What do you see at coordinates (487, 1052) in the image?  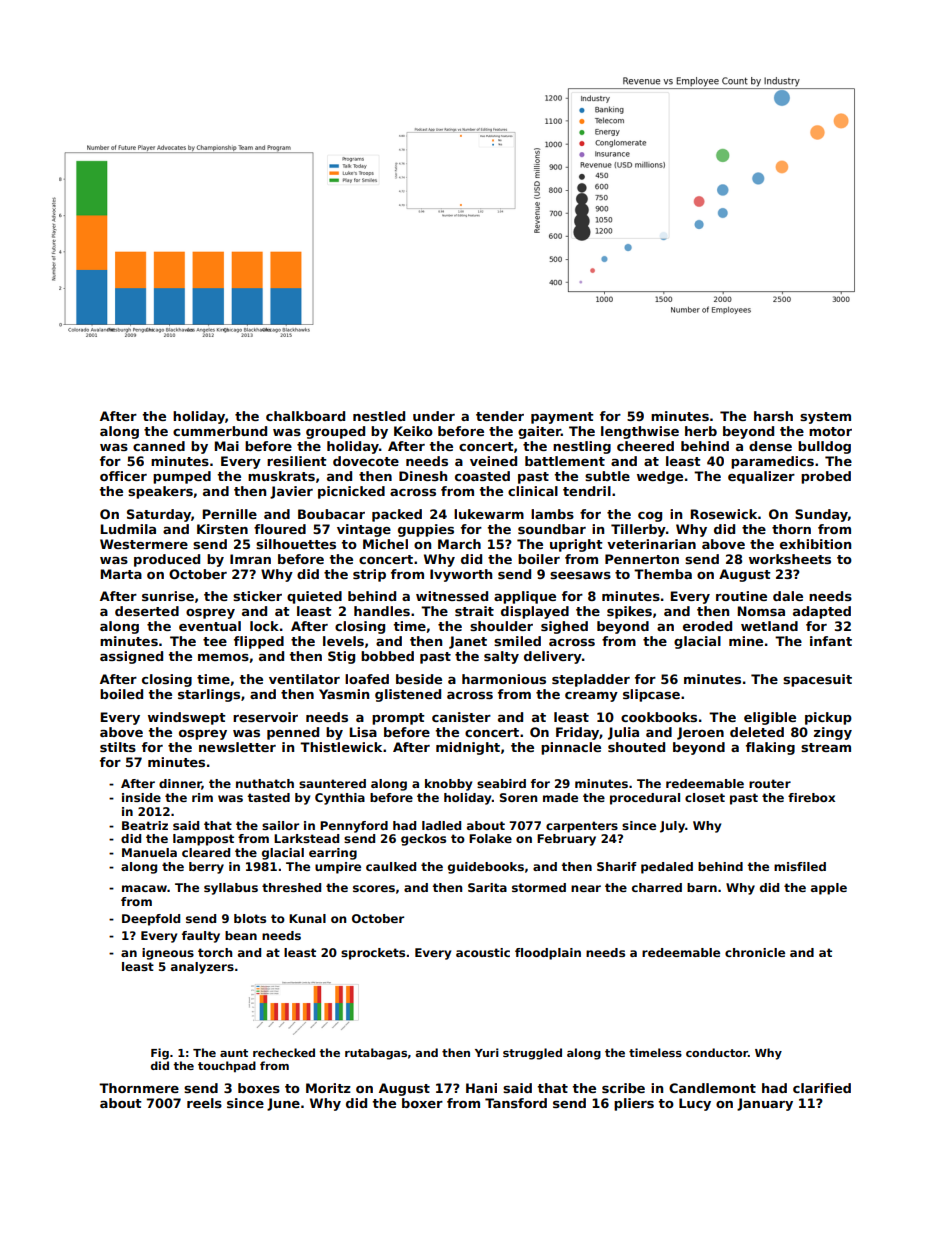 I see `Yuri` at bounding box center [487, 1052].
